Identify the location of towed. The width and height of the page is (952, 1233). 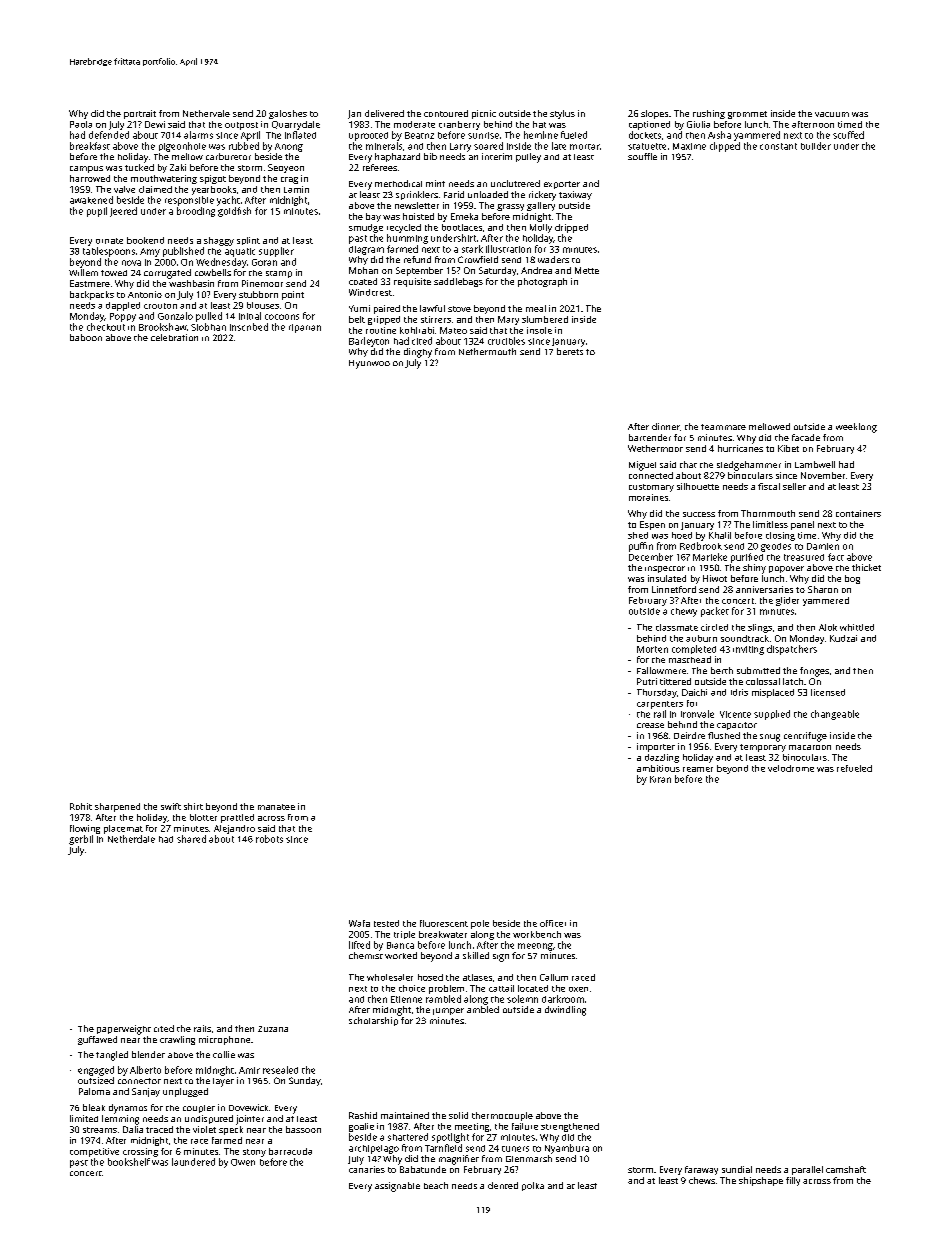
(114, 273).
